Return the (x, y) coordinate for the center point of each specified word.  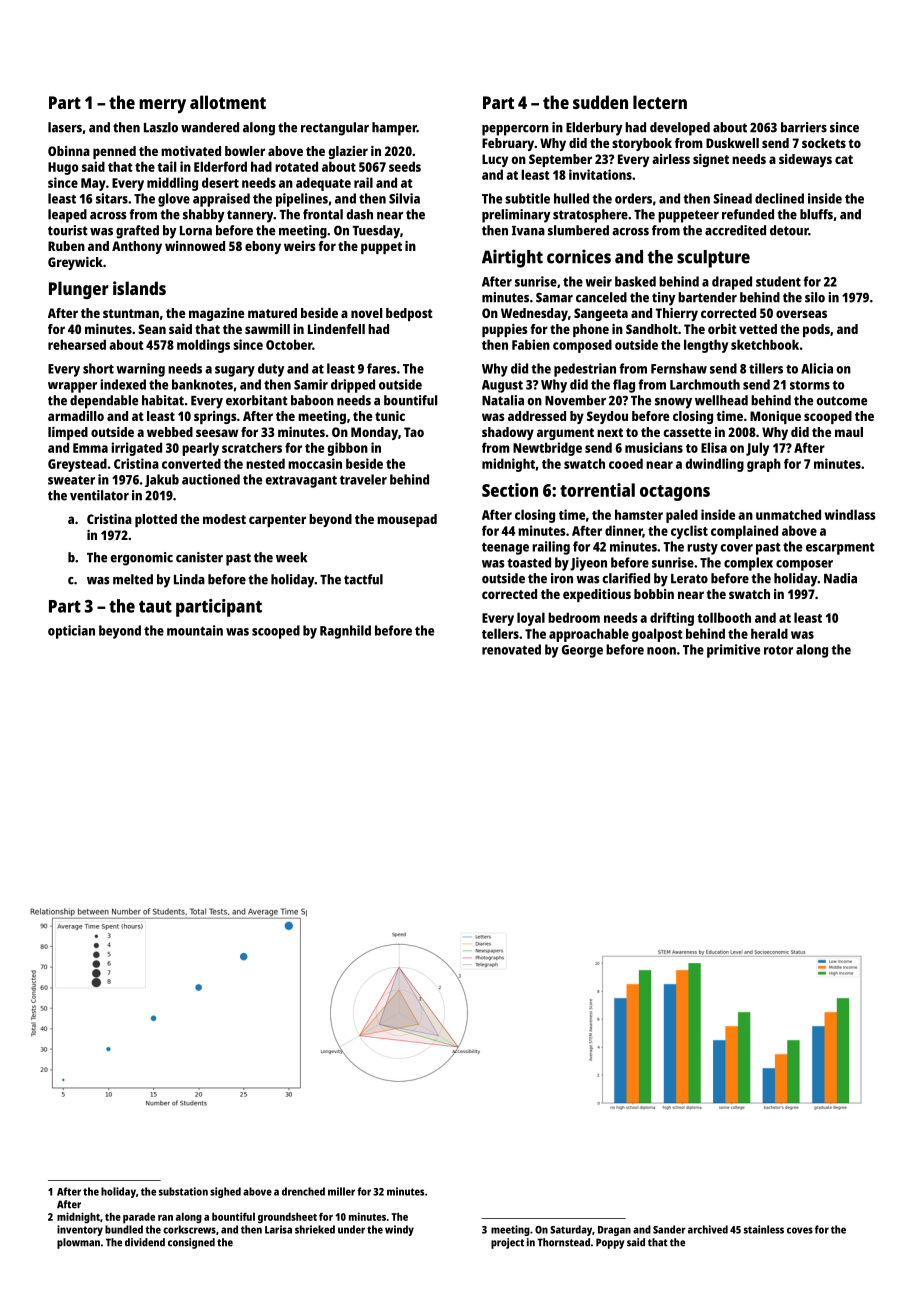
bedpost (409, 314)
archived (708, 1229)
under (351, 1229)
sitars (112, 198)
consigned (191, 1243)
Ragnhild (345, 632)
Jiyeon (588, 564)
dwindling (715, 465)
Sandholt (652, 329)
